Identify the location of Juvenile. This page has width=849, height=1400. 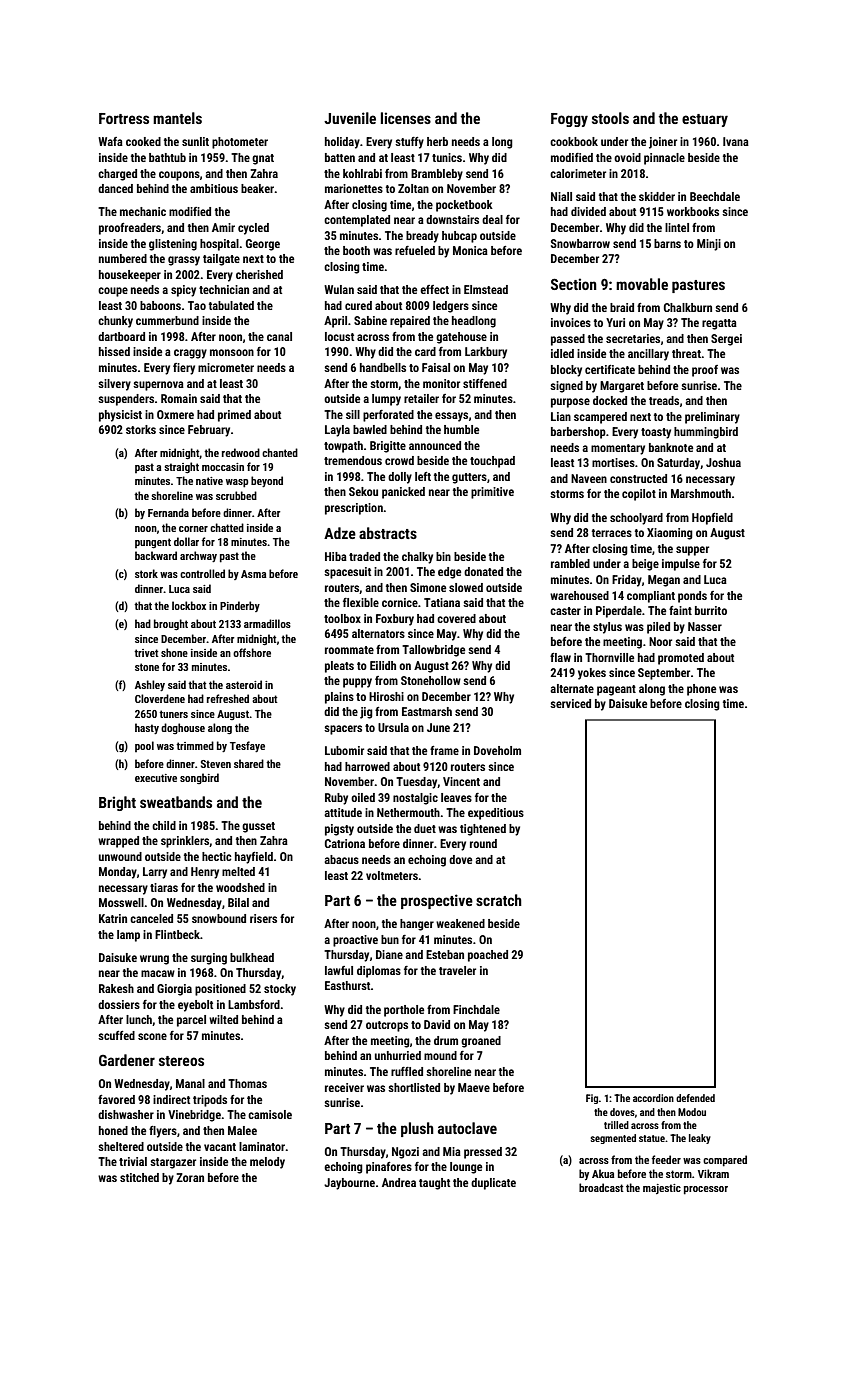
(350, 118).
